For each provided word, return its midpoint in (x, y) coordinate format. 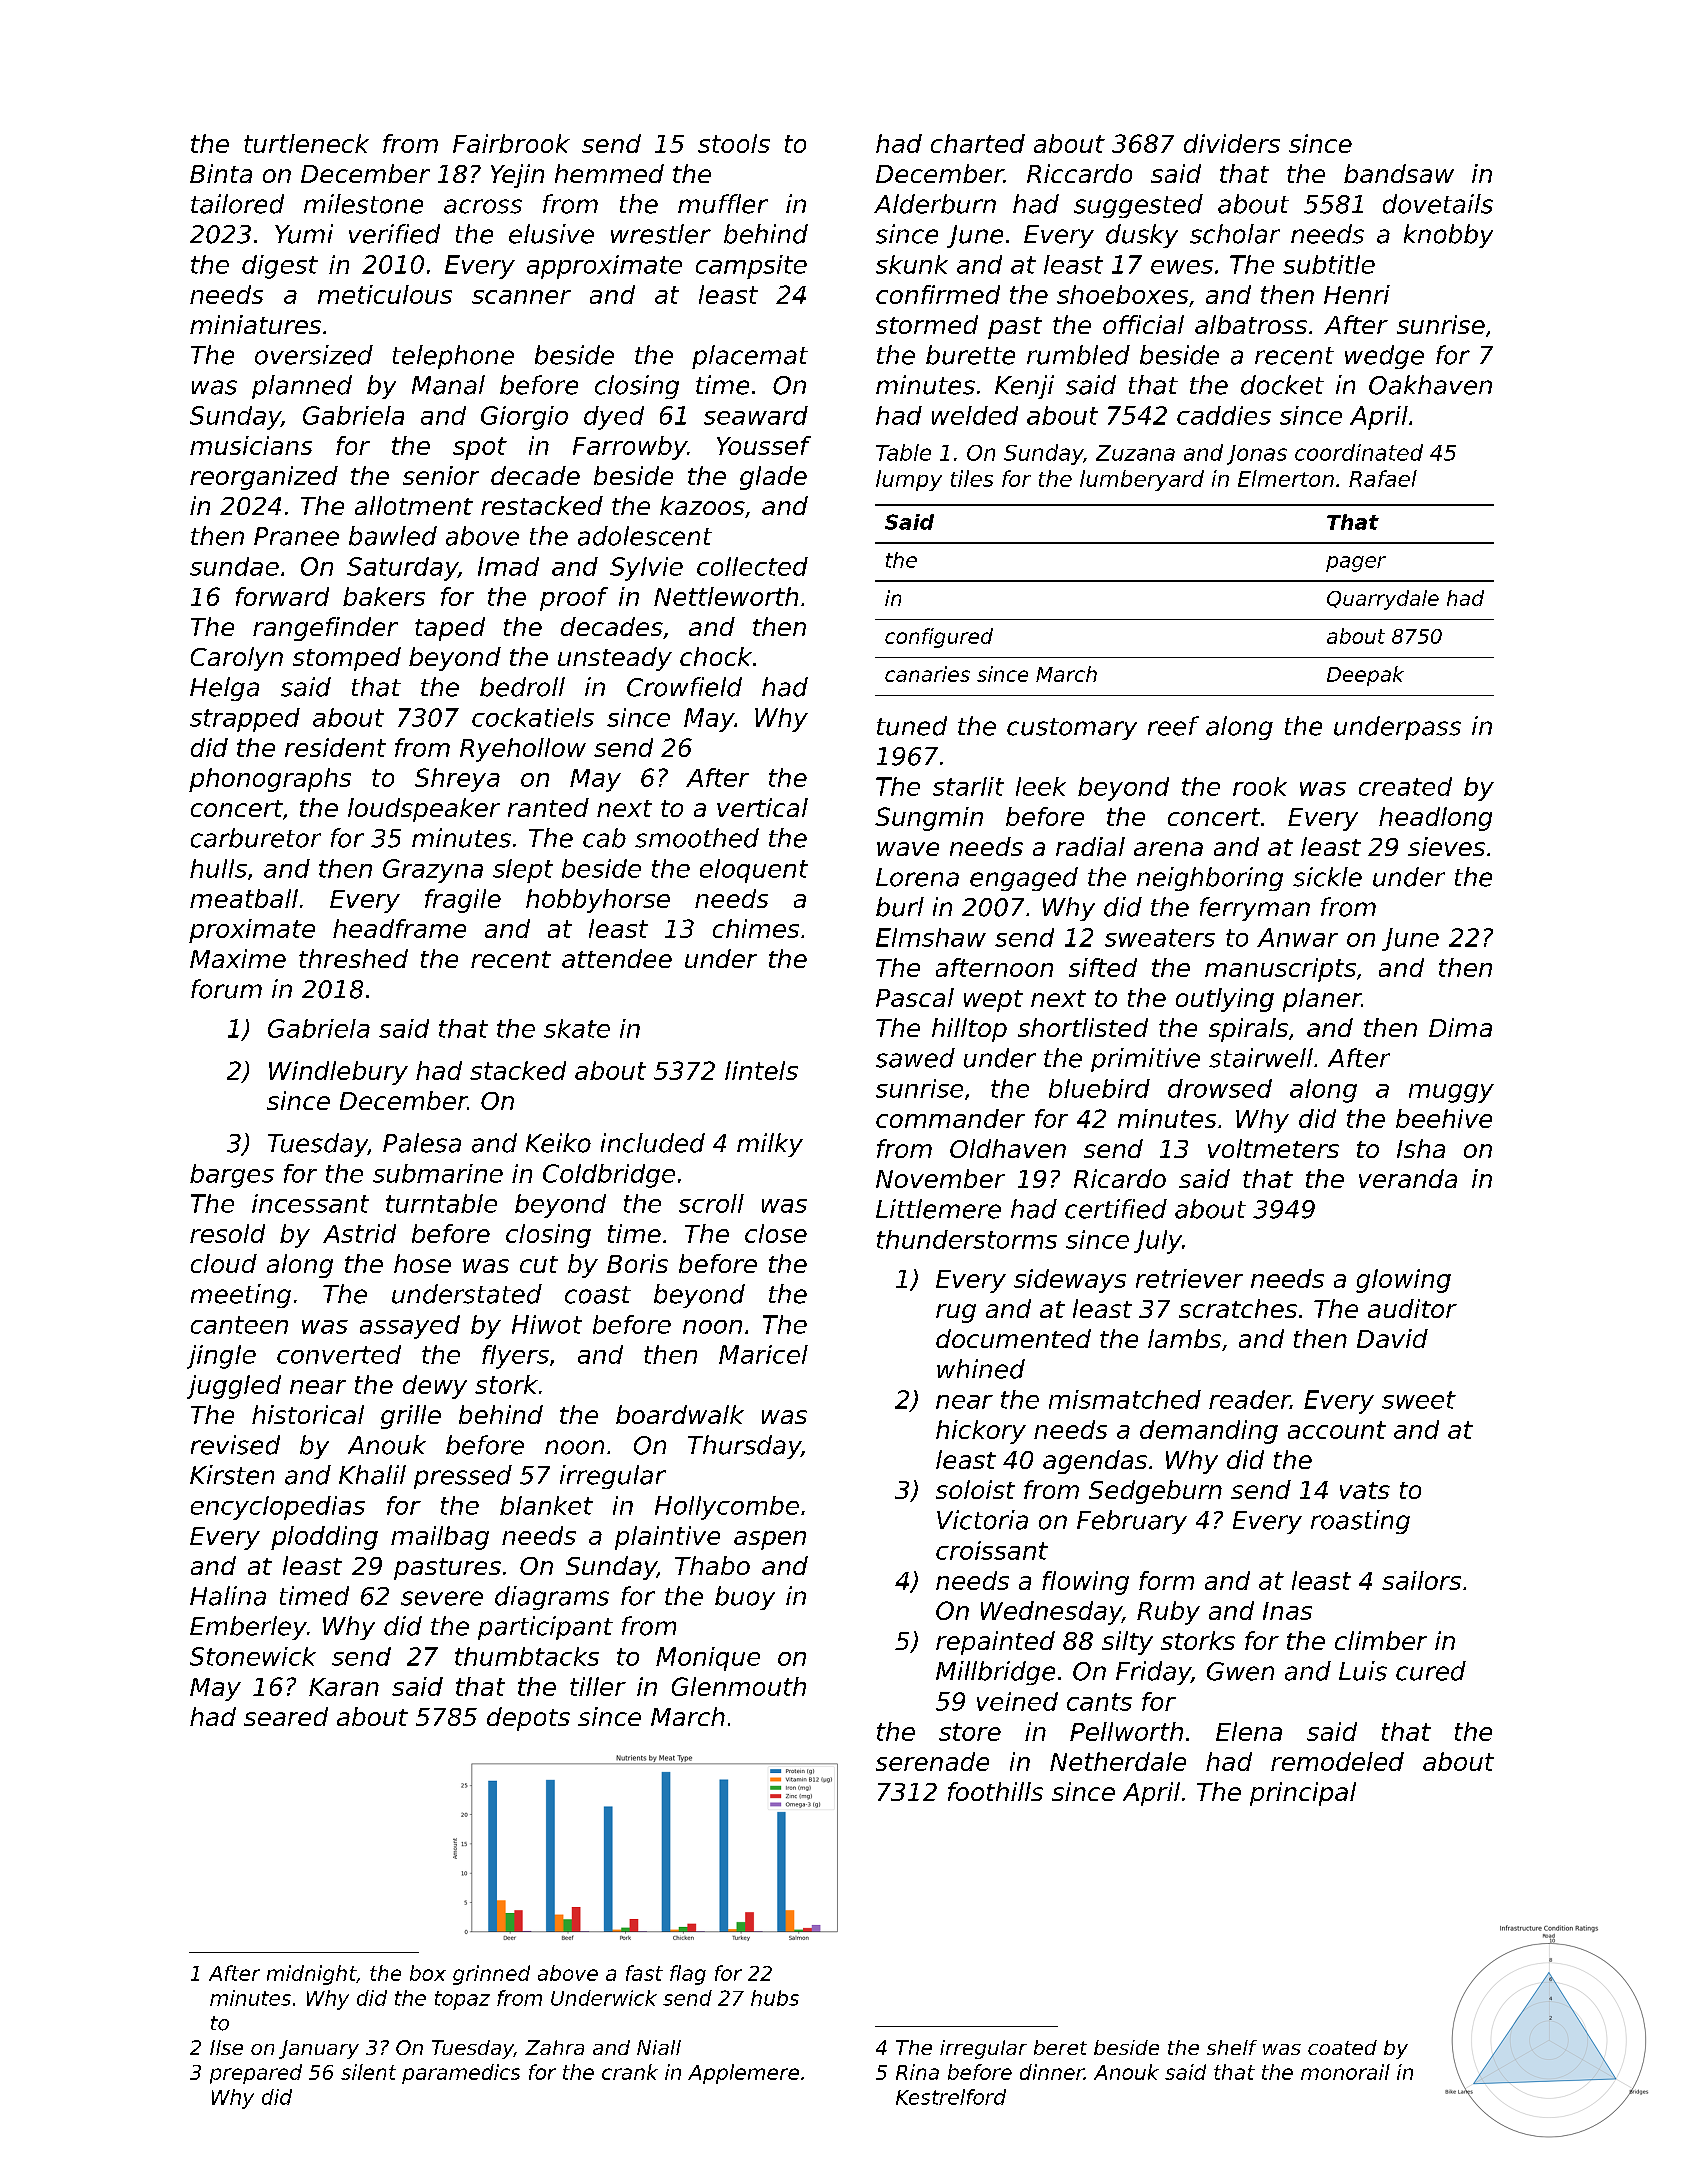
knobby (1448, 236)
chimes (756, 928)
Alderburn (935, 204)
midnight (311, 1975)
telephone (453, 357)
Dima (1460, 1027)
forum (226, 989)
